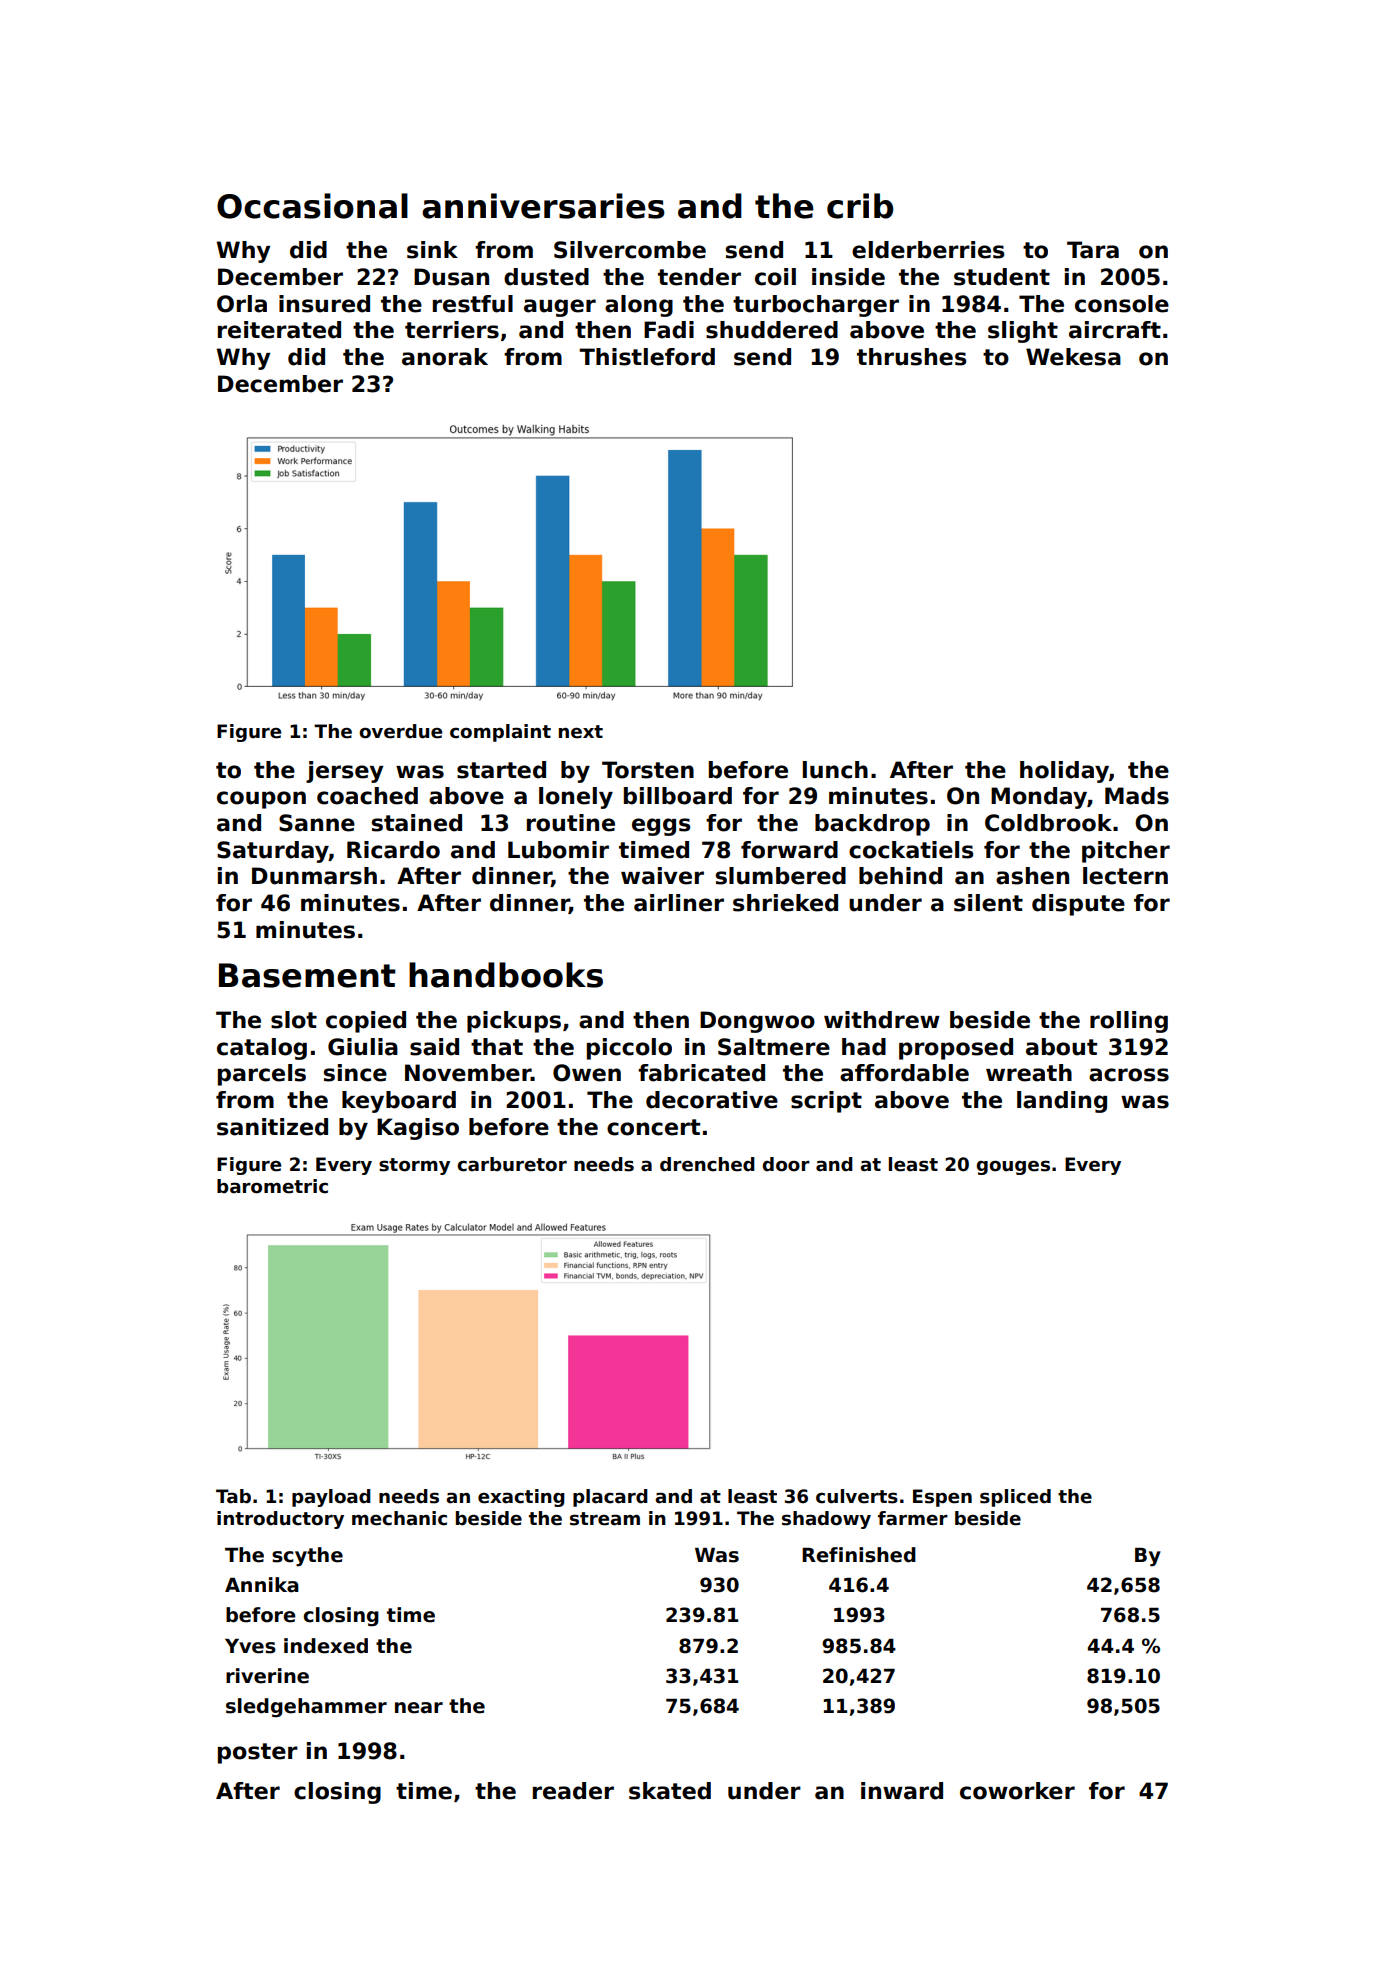 This image has height=1969, width=1386. Describe the element at coordinates (1125, 876) in the image. I see `lectern` at that location.
